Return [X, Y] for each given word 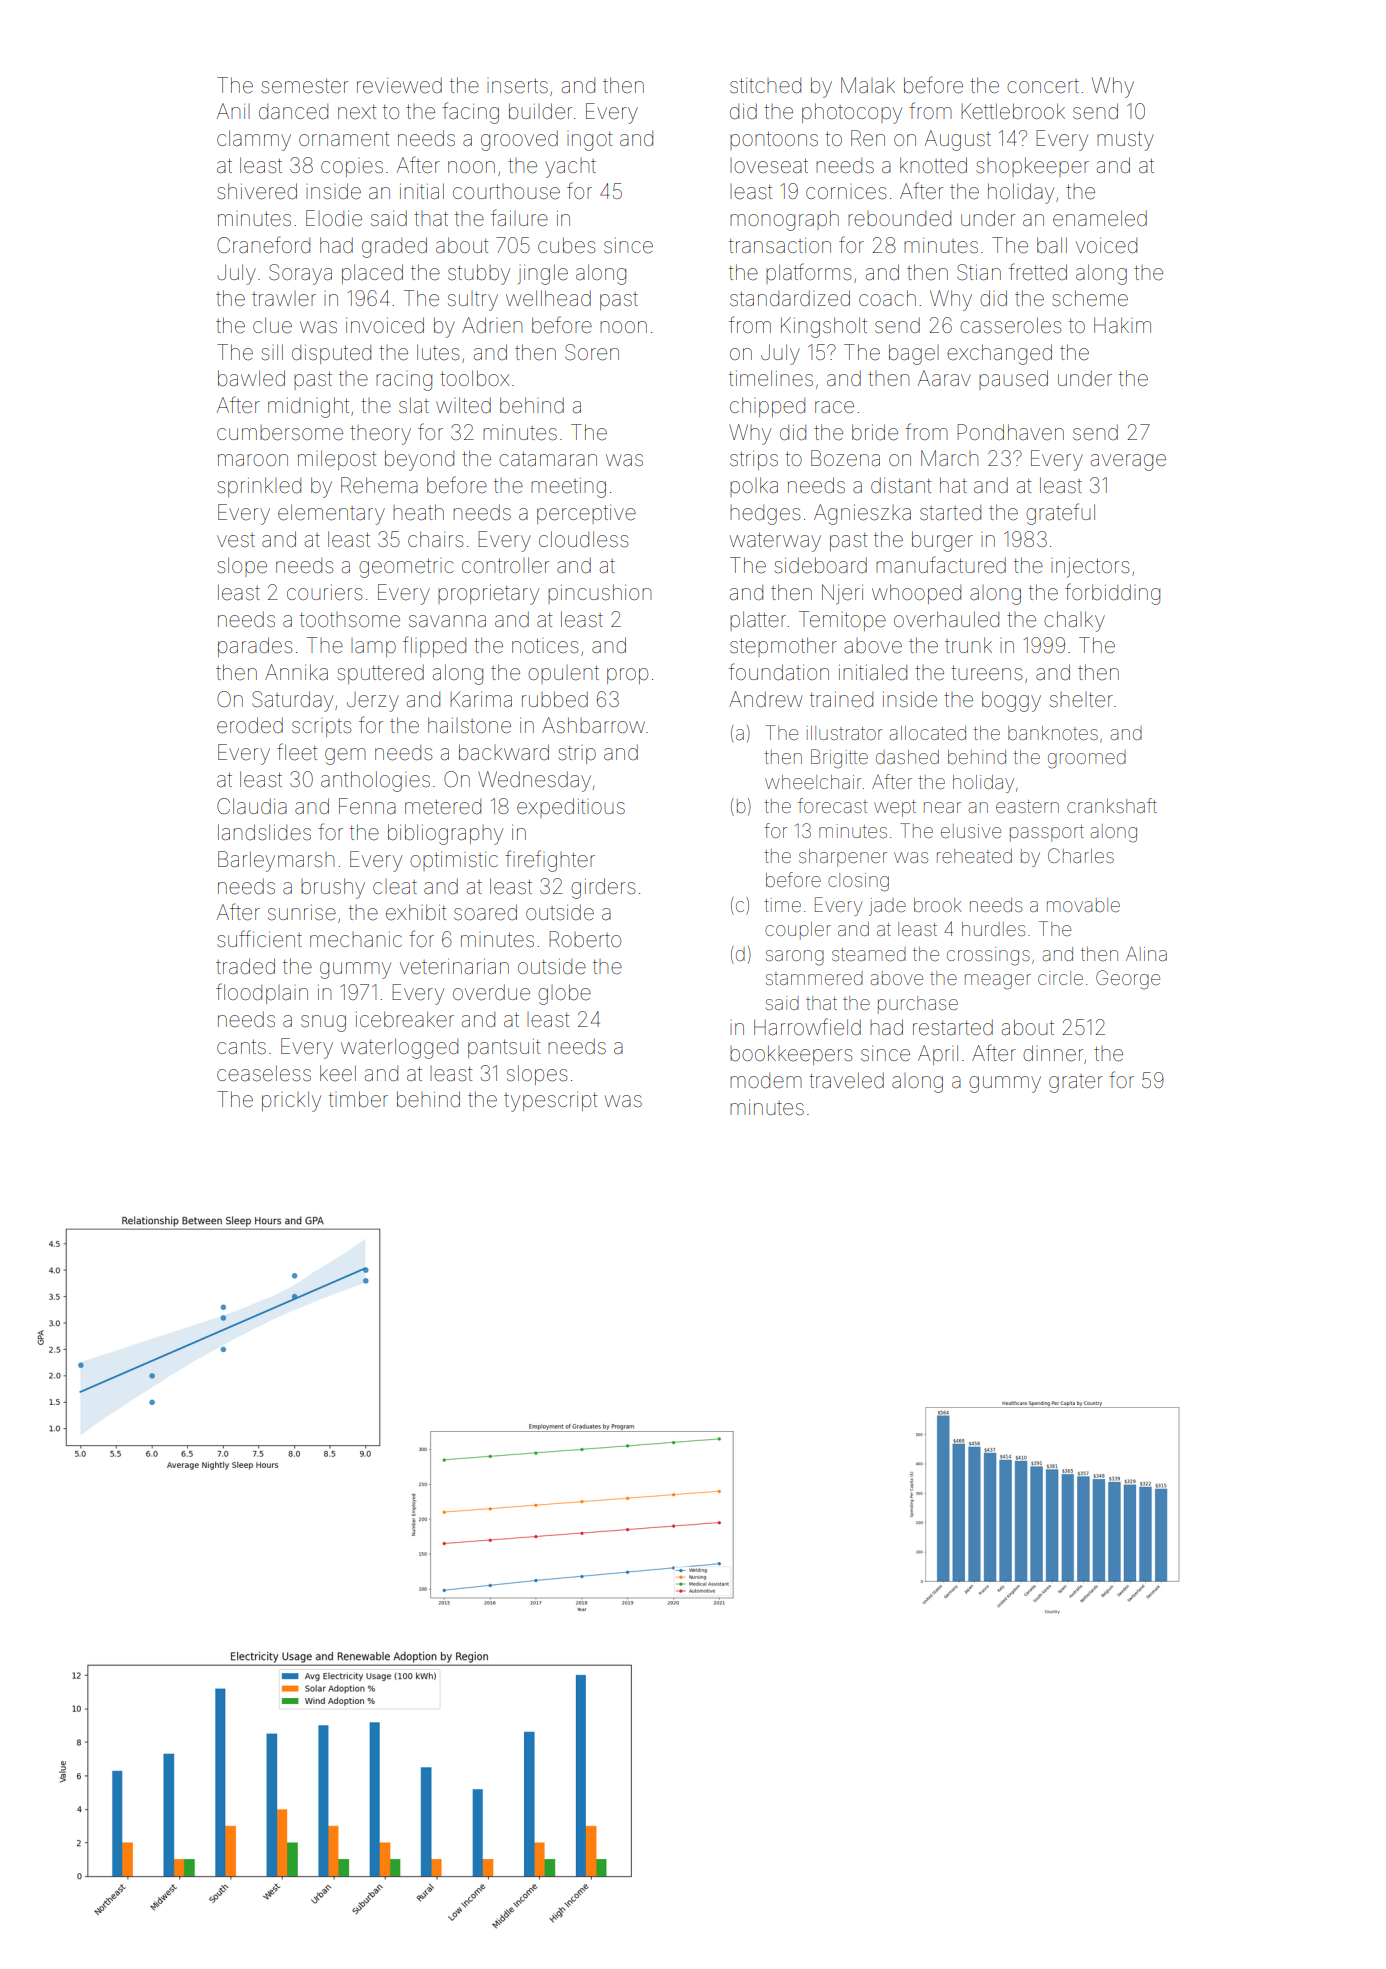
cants [241, 1047]
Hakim [1122, 325]
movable [1083, 905]
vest [236, 540]
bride [875, 432]
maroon [253, 460]
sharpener [843, 858]
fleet [297, 752]
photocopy [852, 113]
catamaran [548, 458]
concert [1043, 86]
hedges [765, 515]
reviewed [399, 85]
